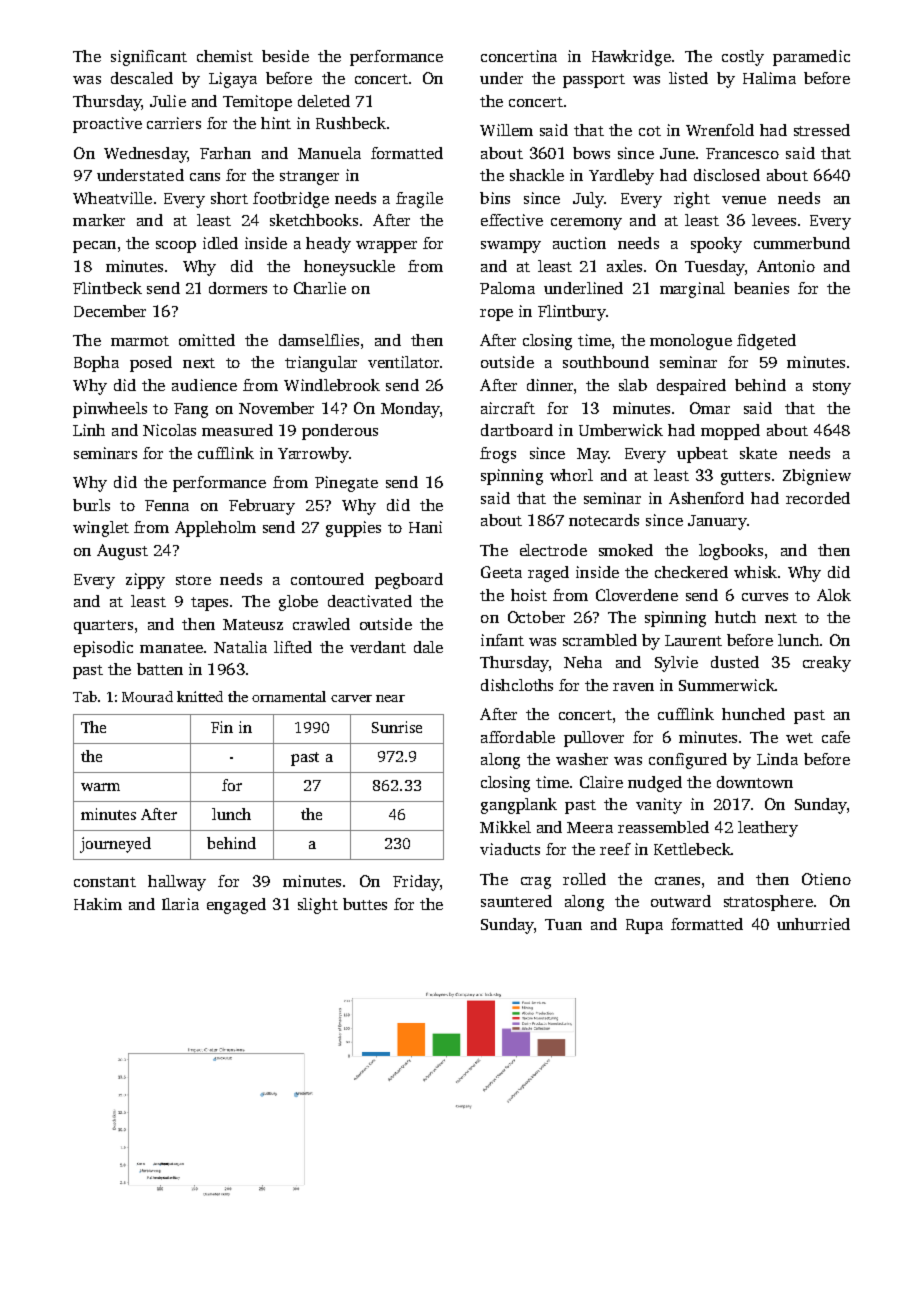 This screenshot has width=924, height=1308. Describe the element at coordinates (826, 879) in the screenshot. I see `Otieno` at that location.
